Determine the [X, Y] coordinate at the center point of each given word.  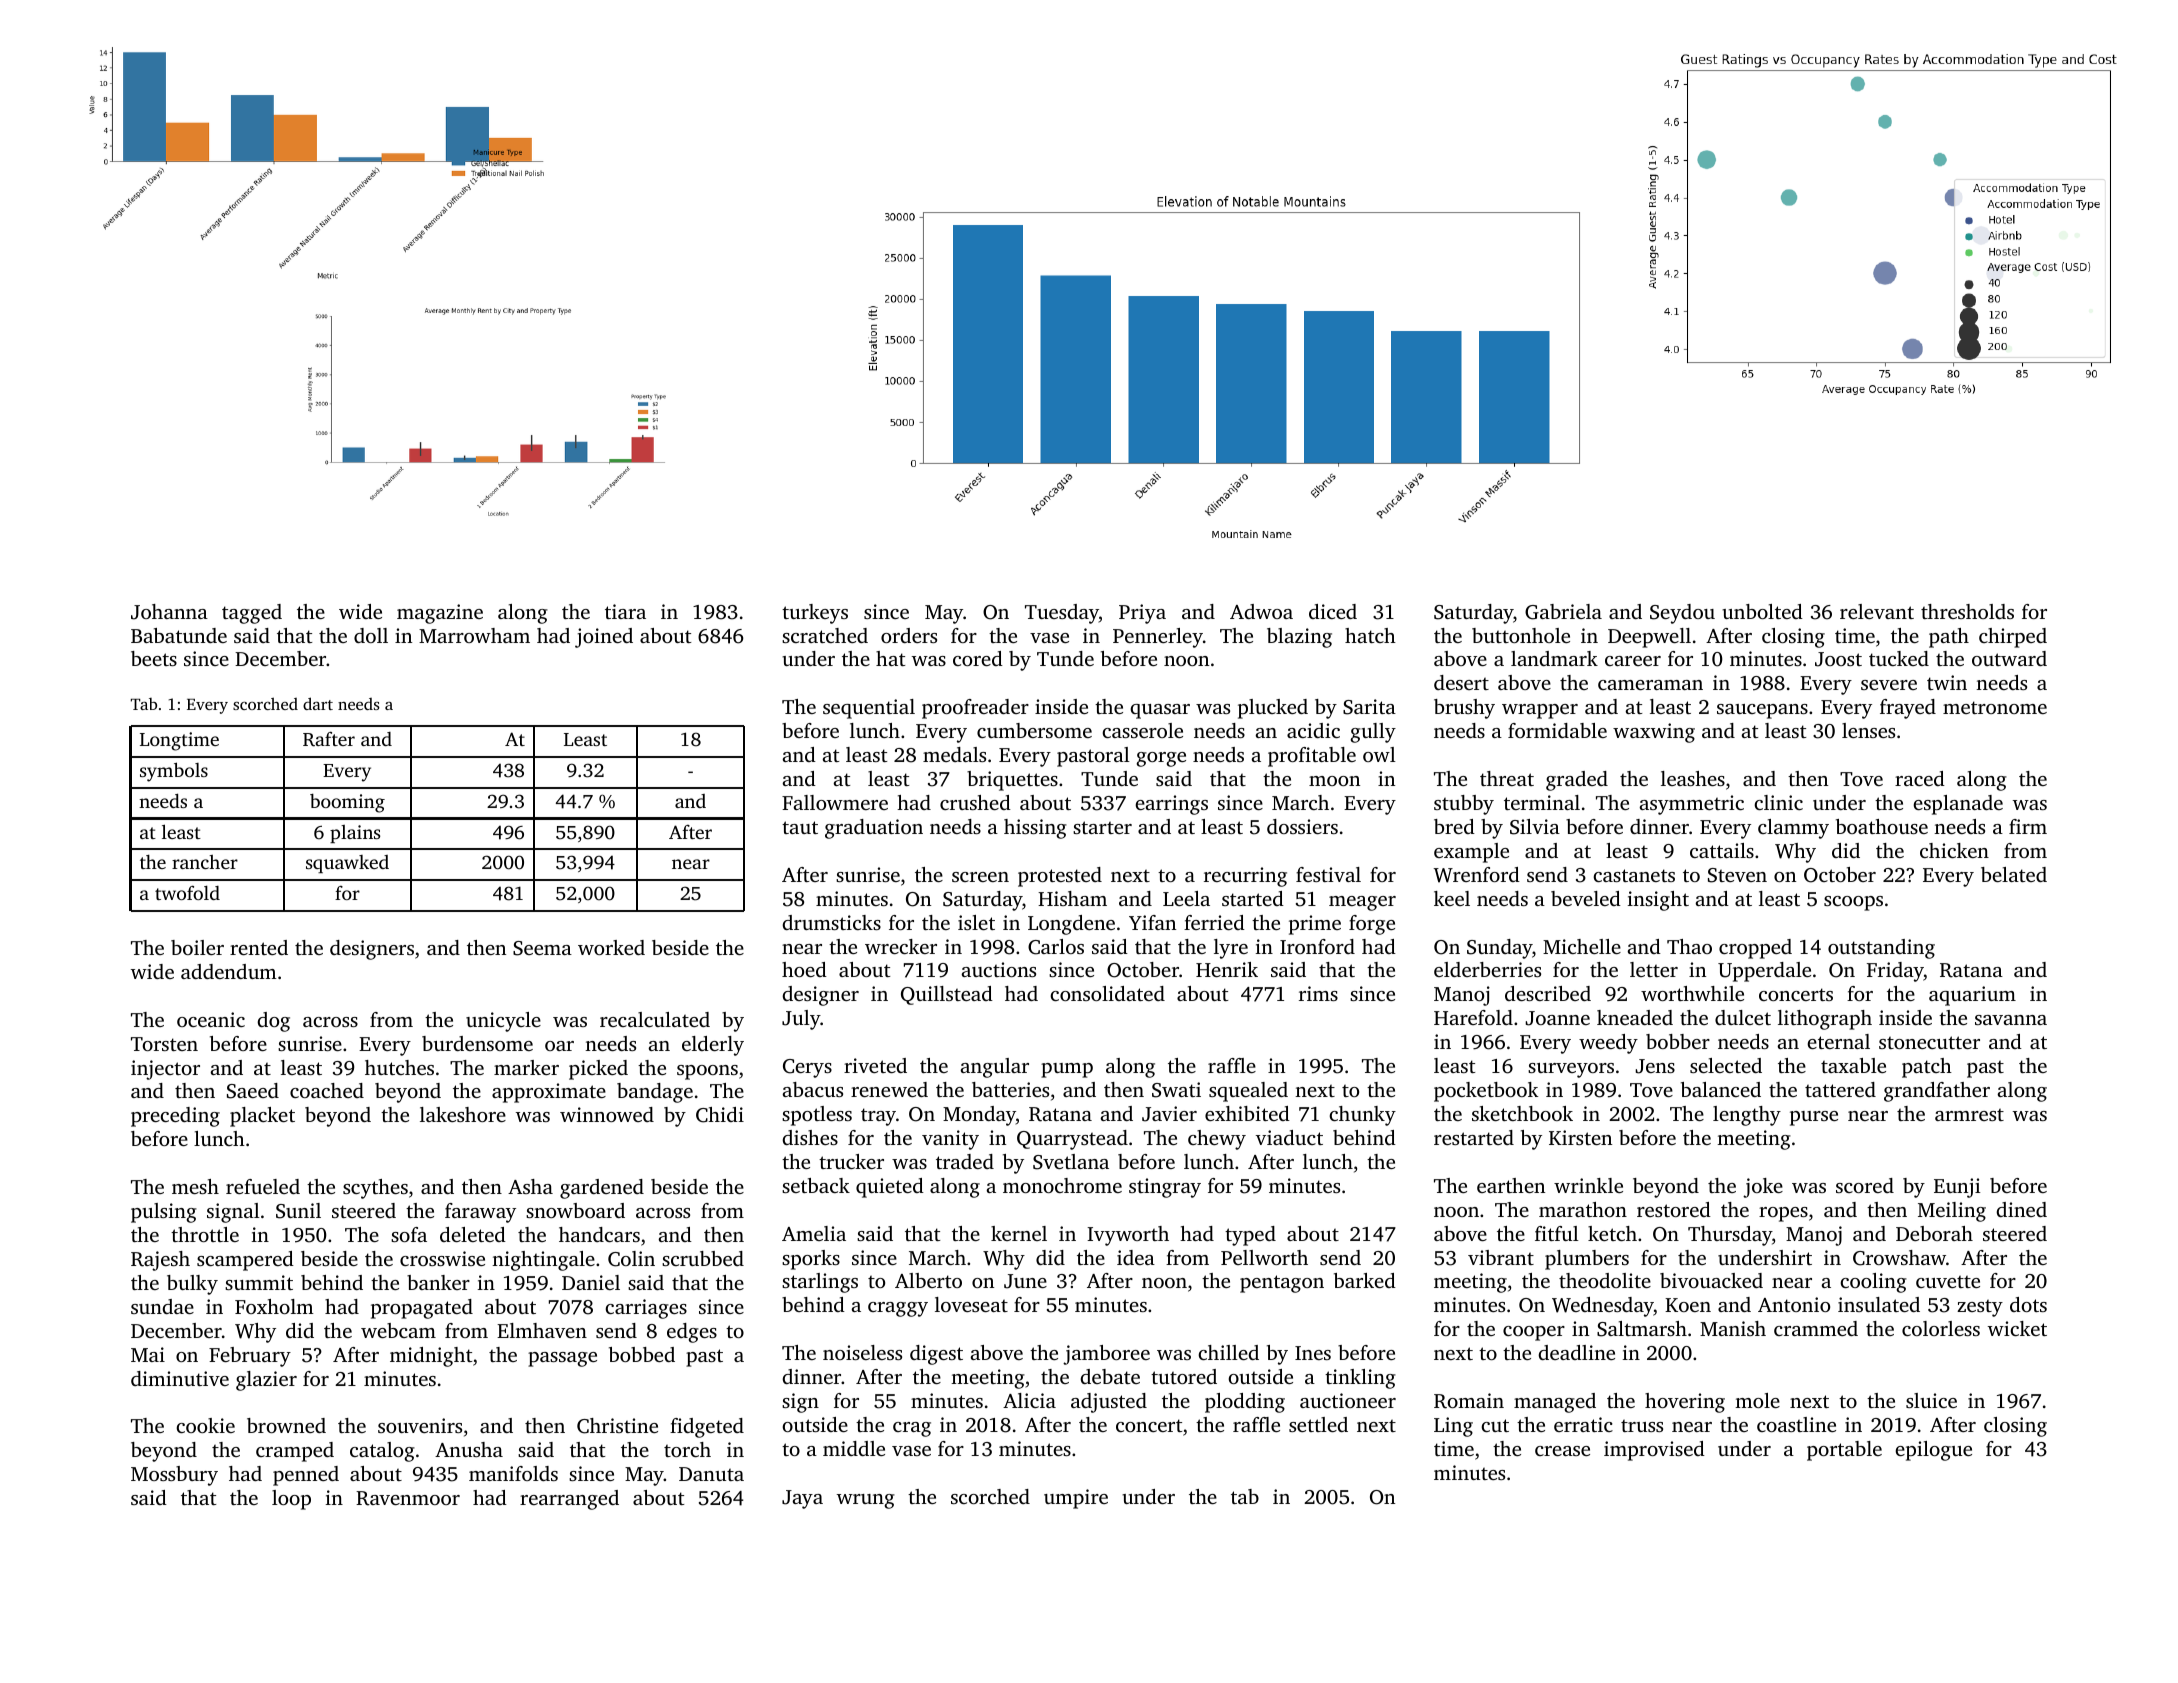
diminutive [180, 1378]
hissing [1035, 829]
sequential [869, 709]
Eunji [1957, 1188]
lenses [1868, 730]
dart [318, 703]
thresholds [1967, 611]
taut [800, 827]
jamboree [1106, 1355]
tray [878, 1117]
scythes [375, 1189]
